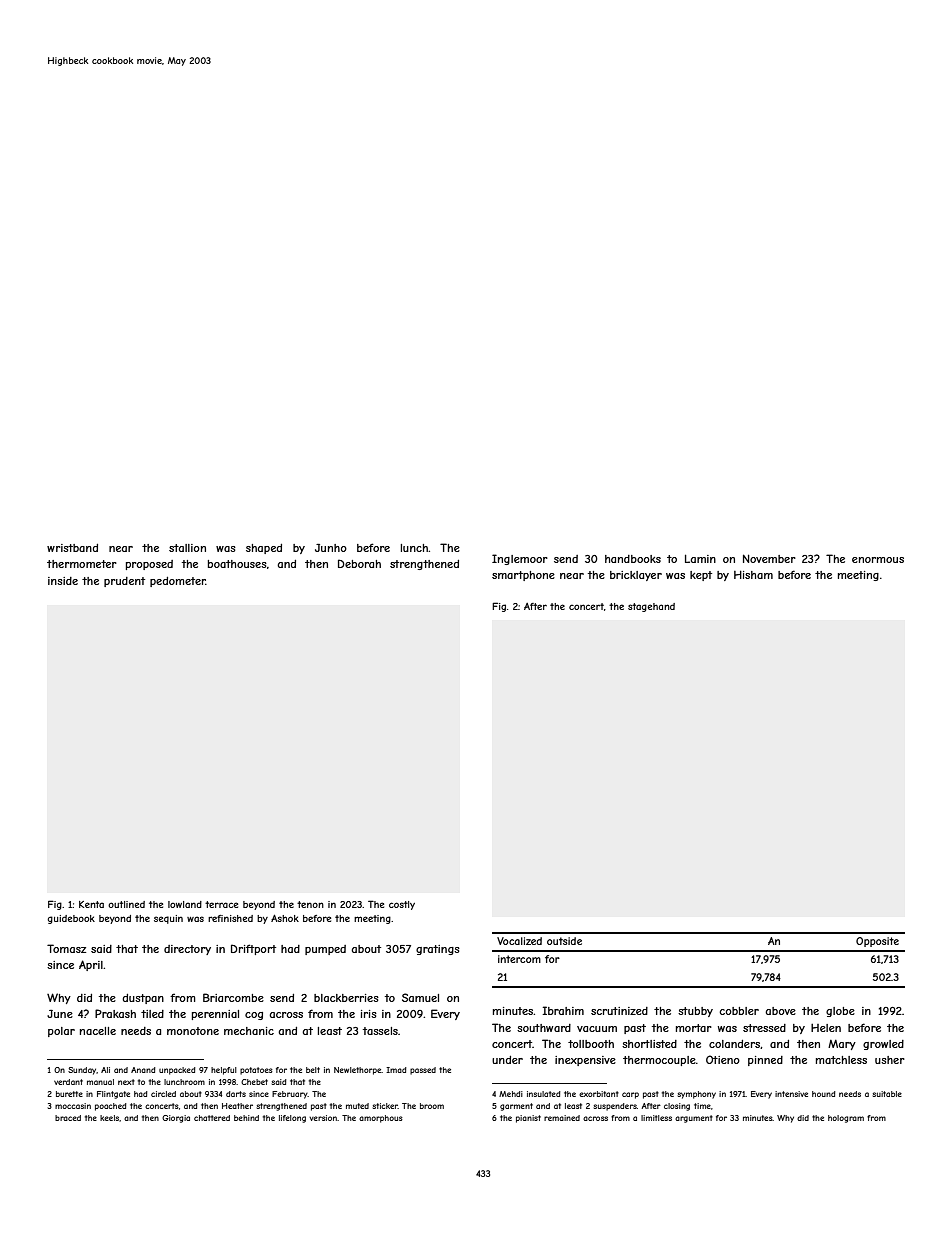 The height and width of the screenshot is (1233, 952). What do you see at coordinates (82, 1071) in the screenshot?
I see `Sunday` at bounding box center [82, 1071].
